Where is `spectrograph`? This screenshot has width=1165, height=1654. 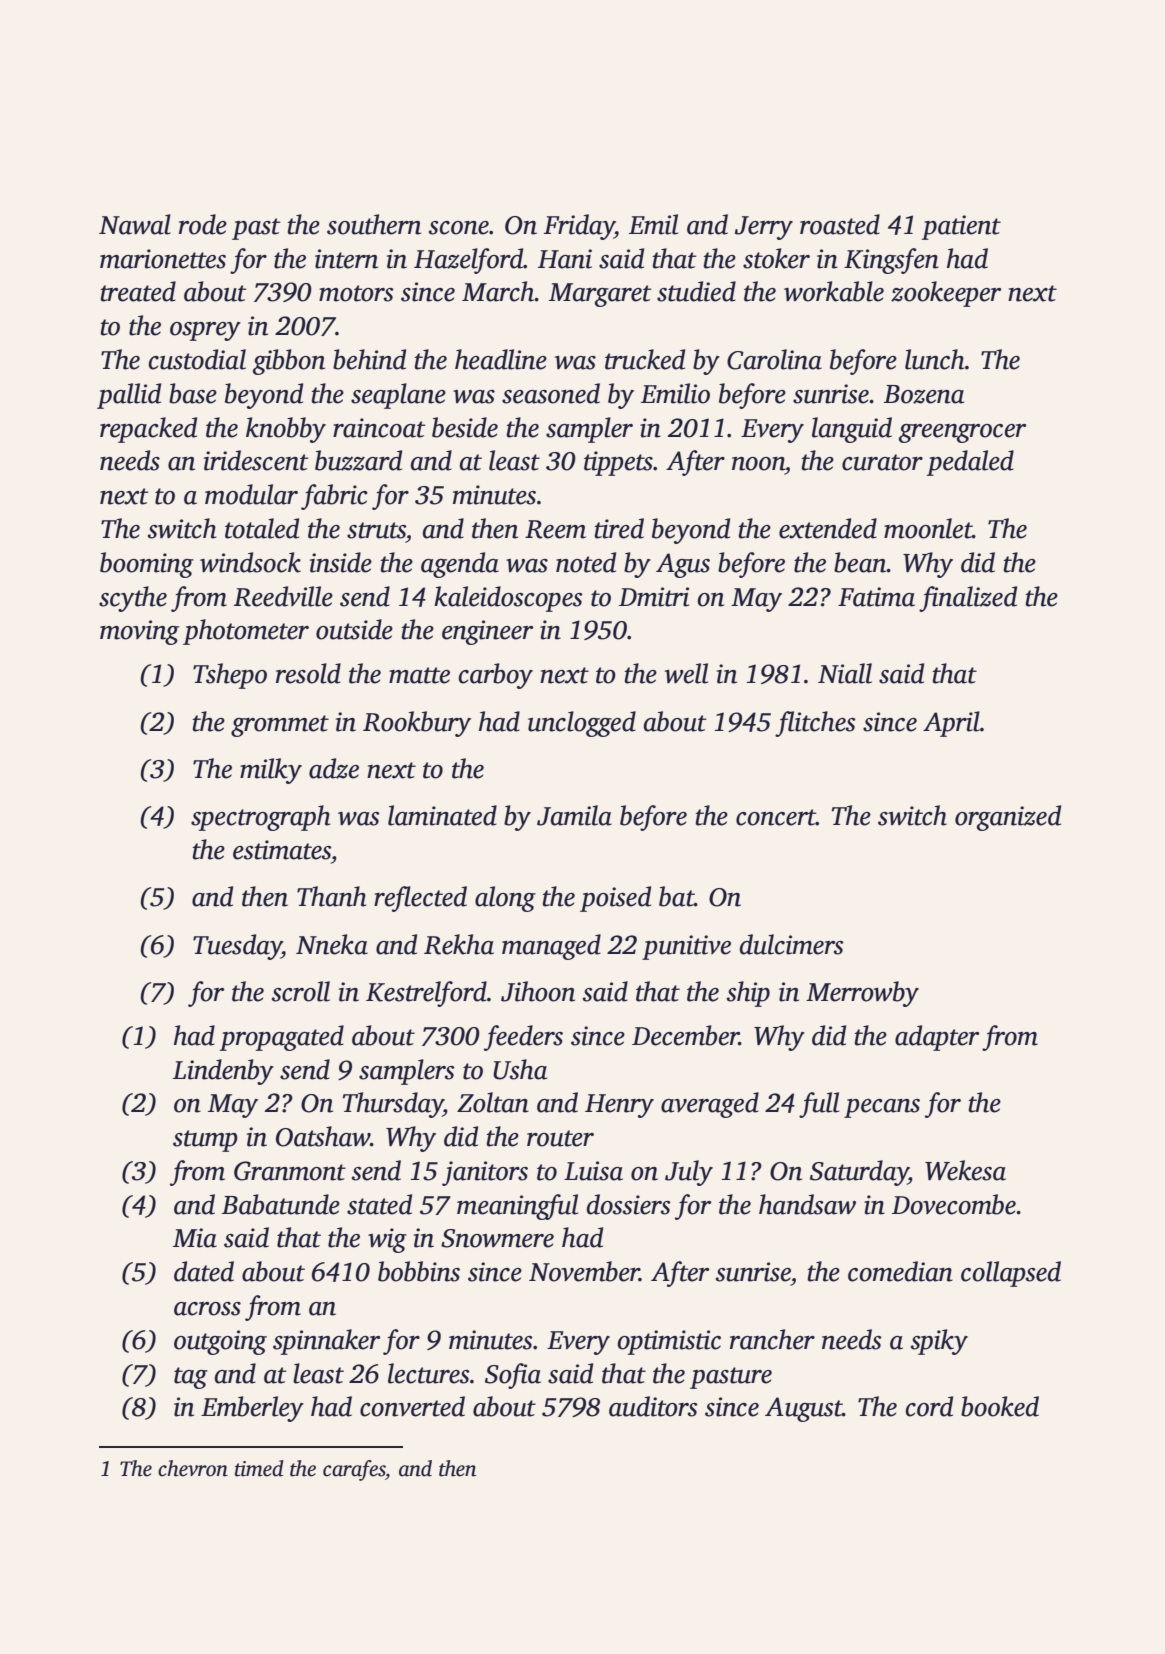 spectrograph is located at coordinates (260, 818).
